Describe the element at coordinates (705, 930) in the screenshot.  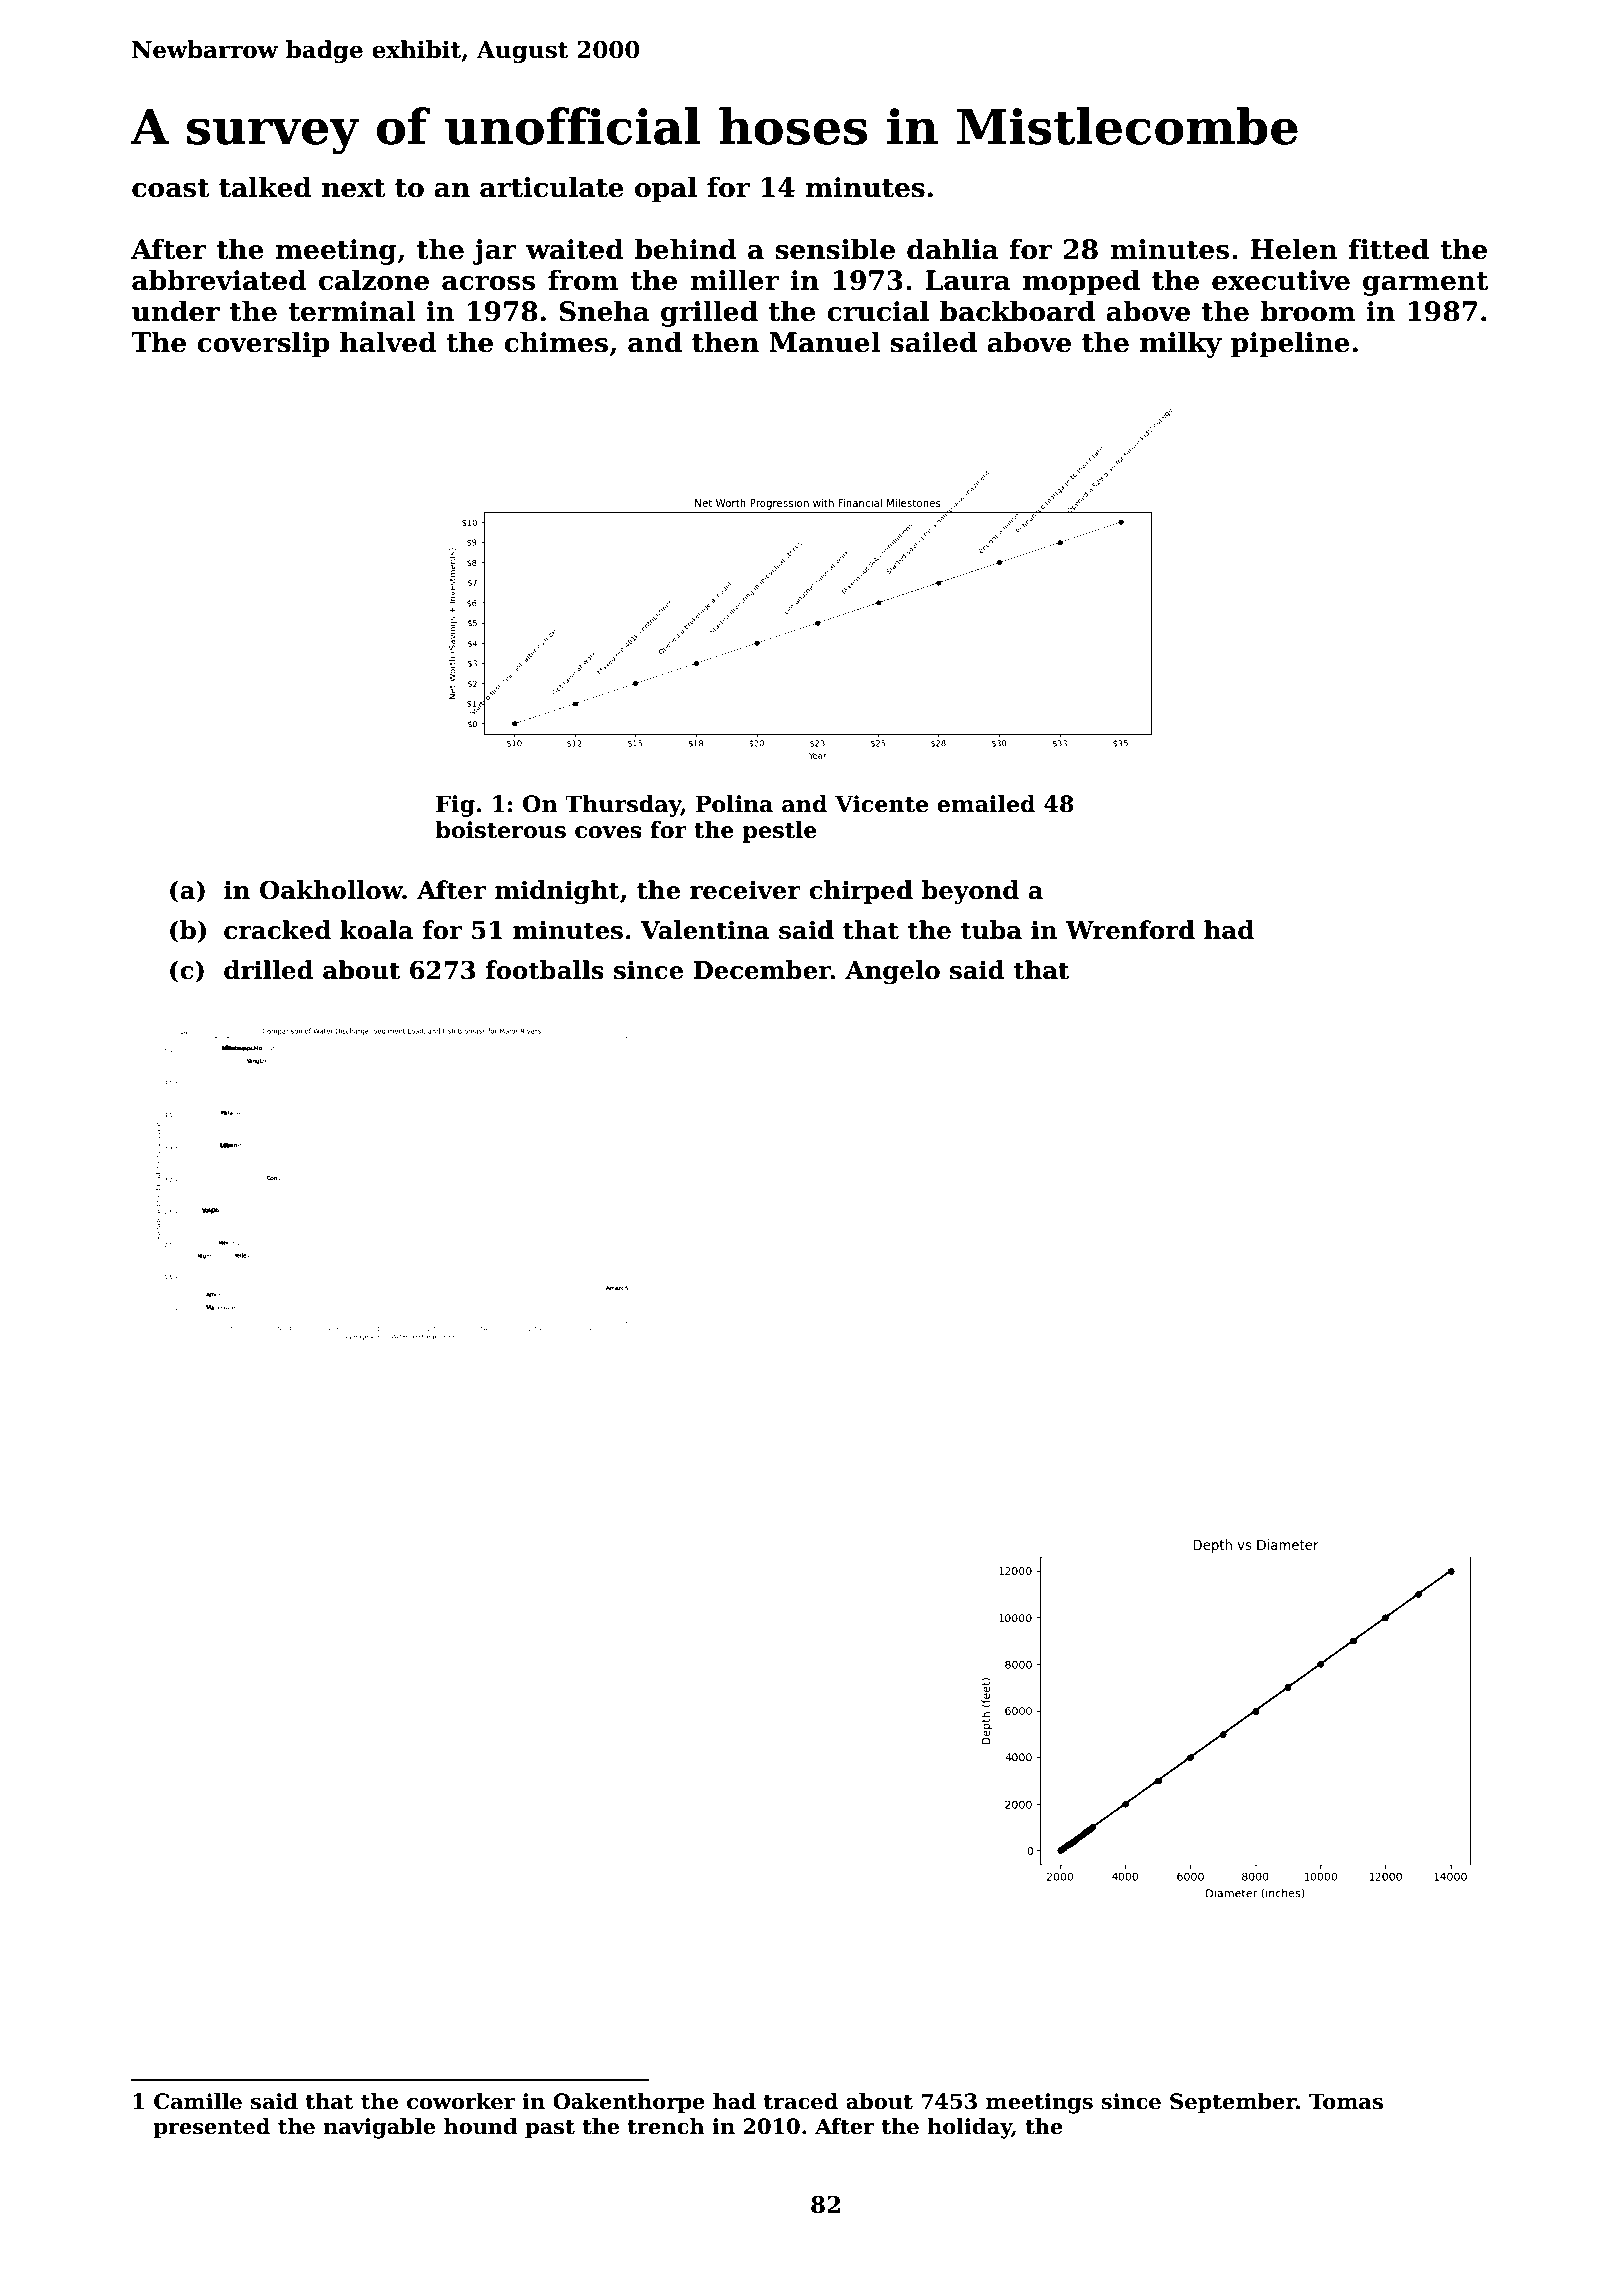
I see `Valentina` at that location.
